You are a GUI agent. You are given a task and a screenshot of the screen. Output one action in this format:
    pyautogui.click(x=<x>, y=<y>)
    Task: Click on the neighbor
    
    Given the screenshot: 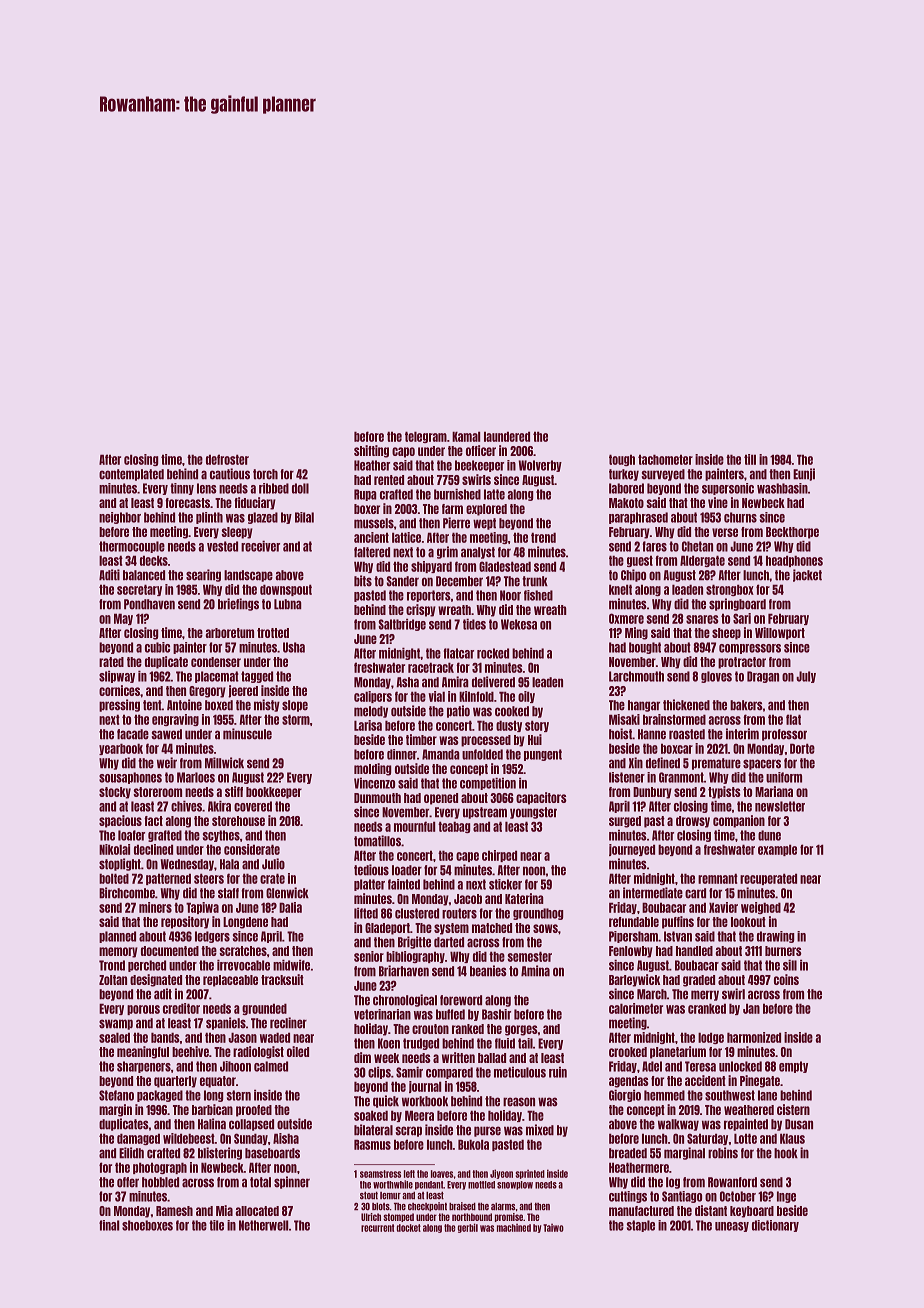 What is the action you would take?
    pyautogui.click(x=120, y=518)
